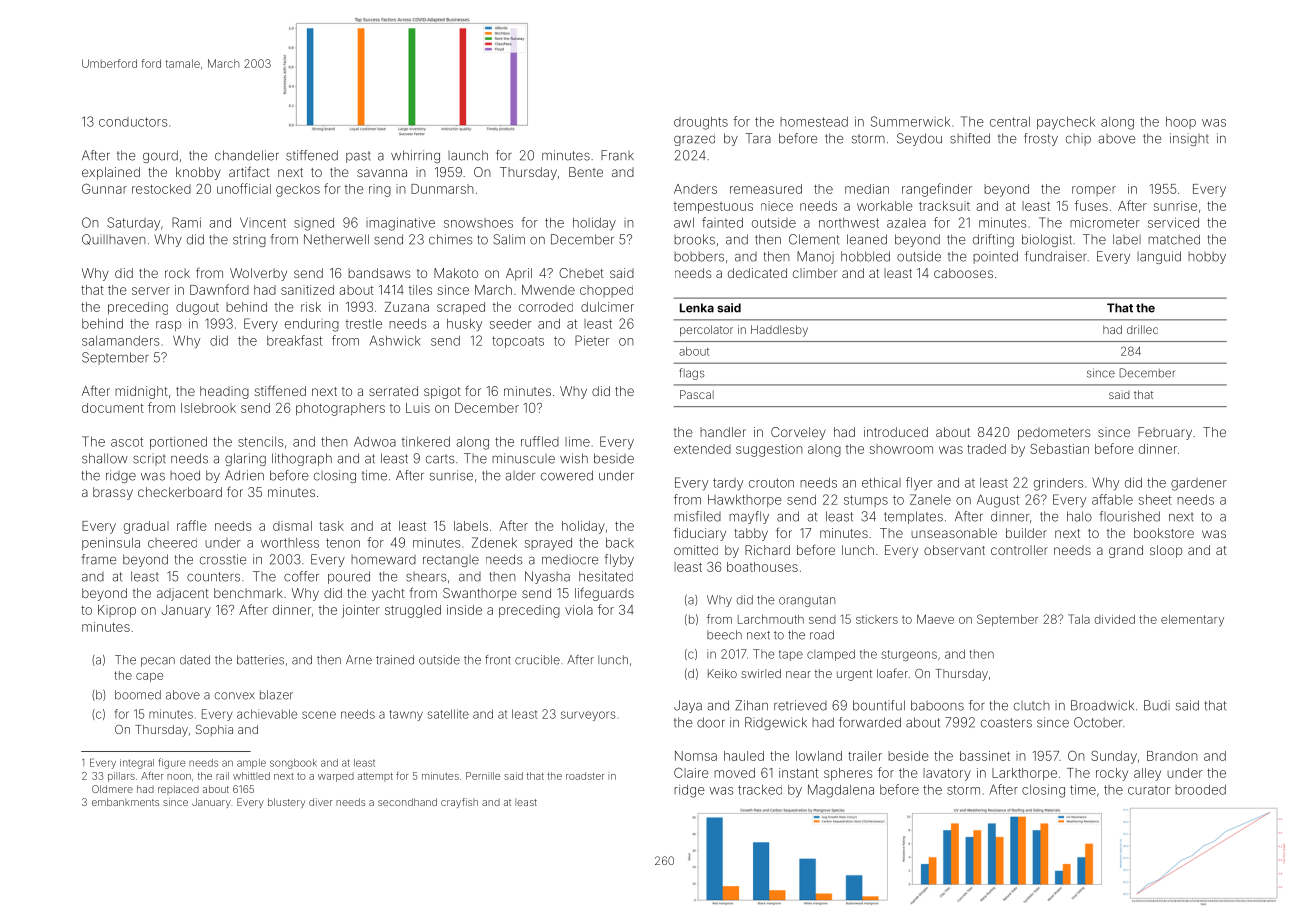 The width and height of the screenshot is (1308, 924). Describe the element at coordinates (1142, 329) in the screenshot. I see `drilled` at that location.
